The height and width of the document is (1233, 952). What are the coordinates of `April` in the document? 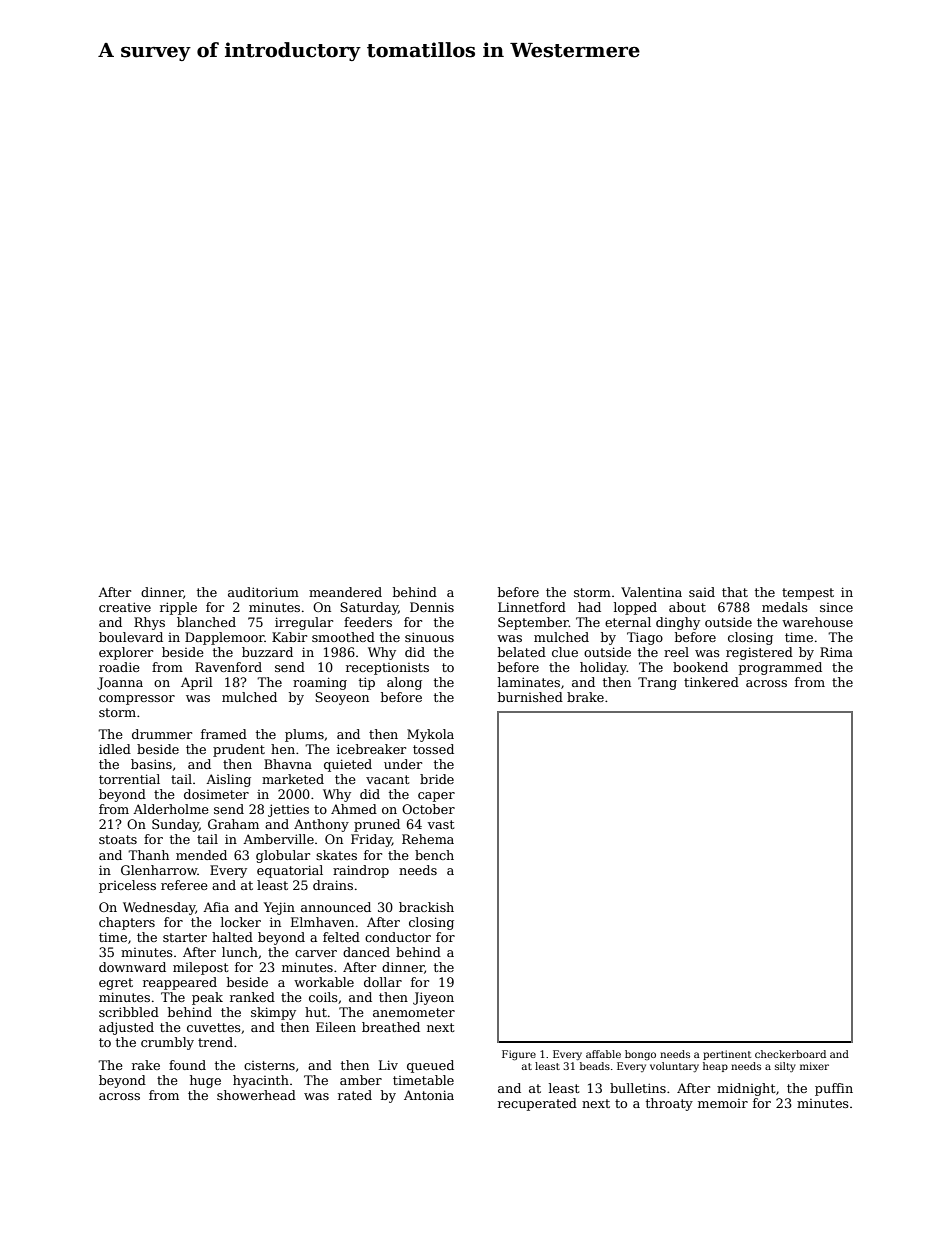 It's located at (197, 683).
